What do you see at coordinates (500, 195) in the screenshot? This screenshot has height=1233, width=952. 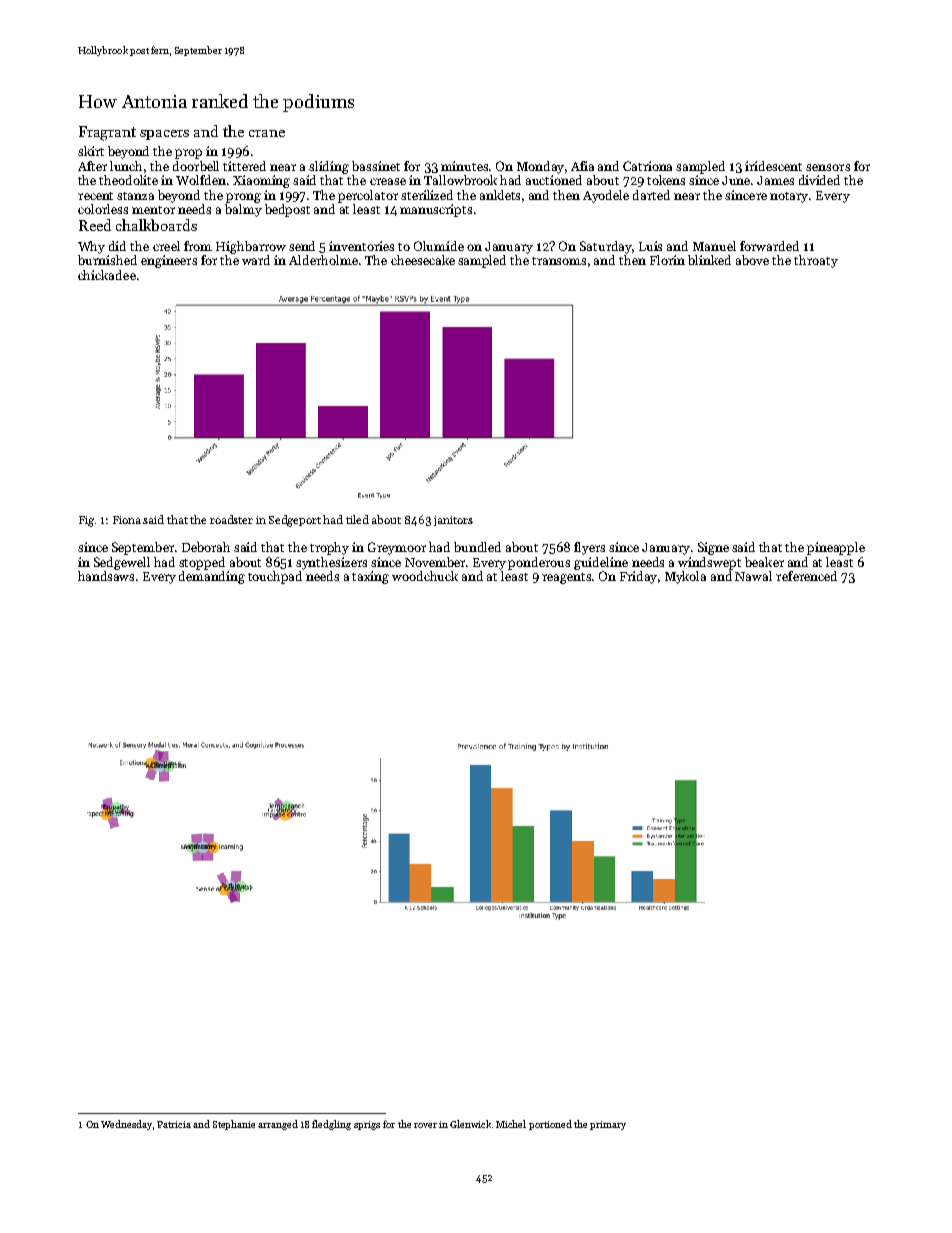 I see `anklets` at bounding box center [500, 195].
